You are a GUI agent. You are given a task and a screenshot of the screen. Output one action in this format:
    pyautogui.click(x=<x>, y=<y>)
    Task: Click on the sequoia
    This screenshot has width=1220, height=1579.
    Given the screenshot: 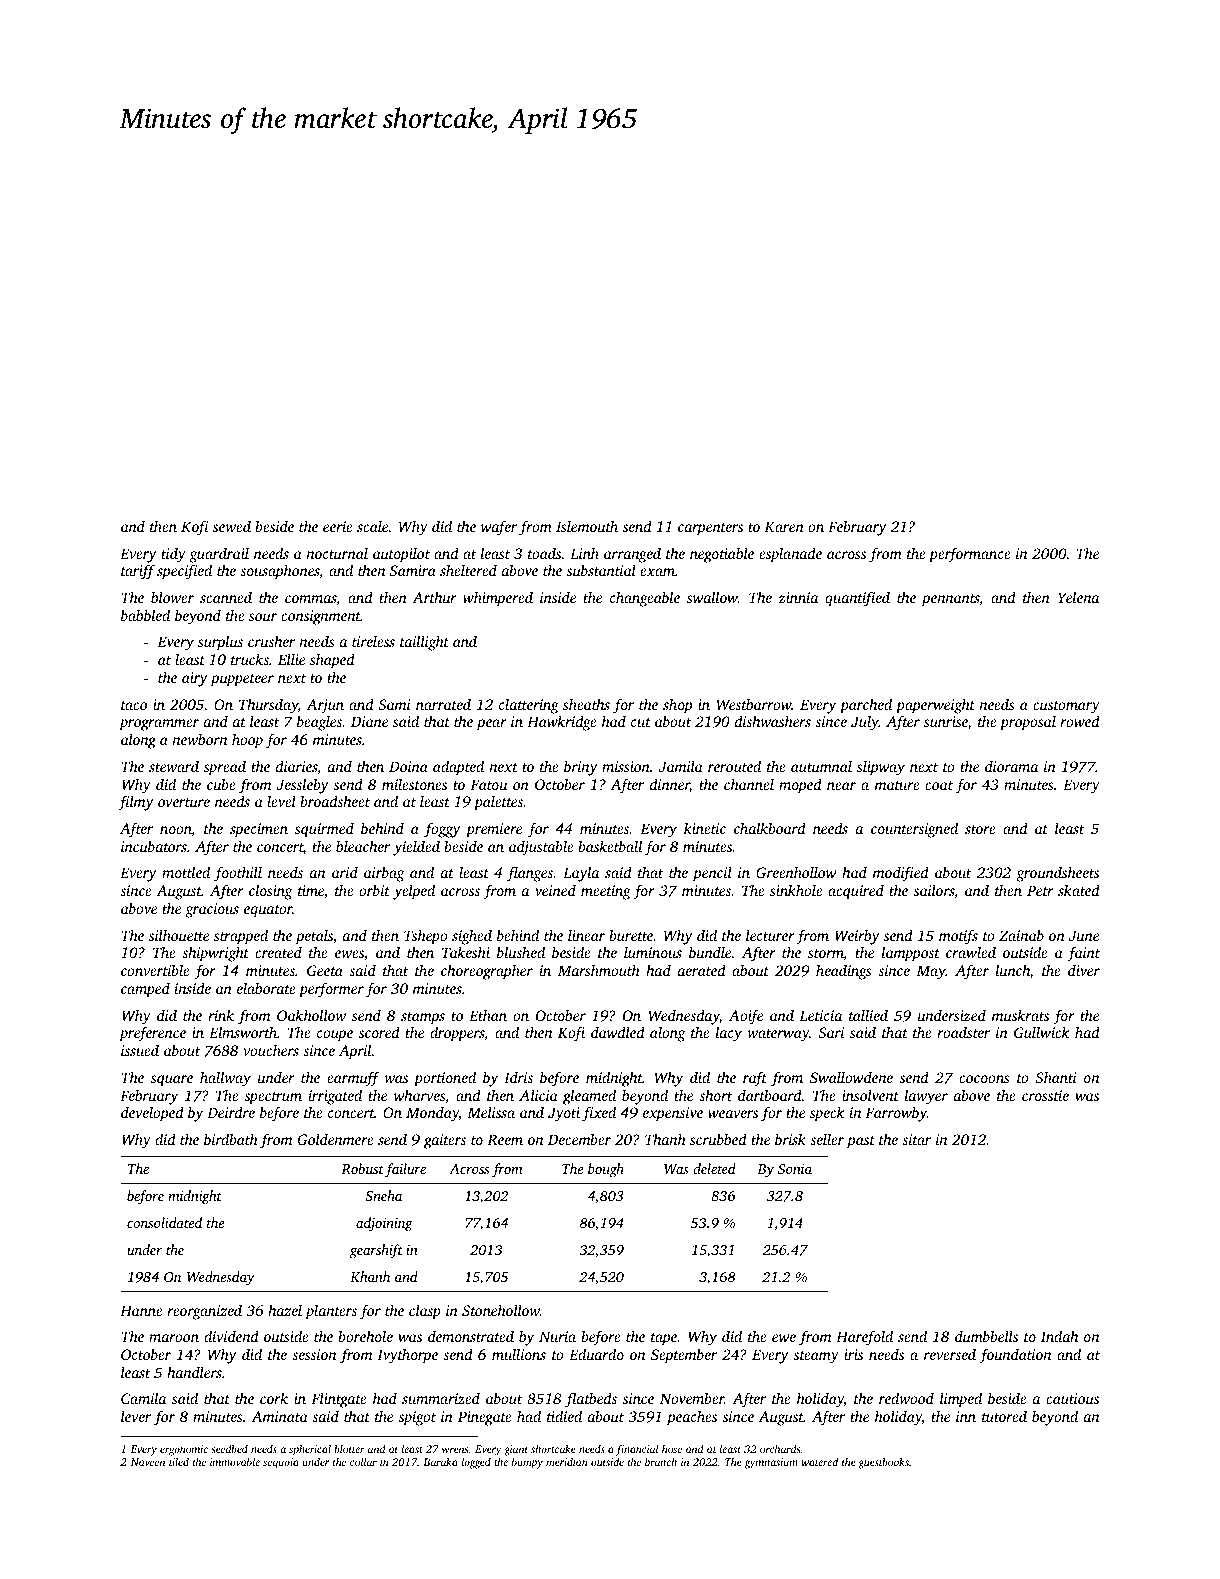 What is the action you would take?
    pyautogui.click(x=281, y=1463)
